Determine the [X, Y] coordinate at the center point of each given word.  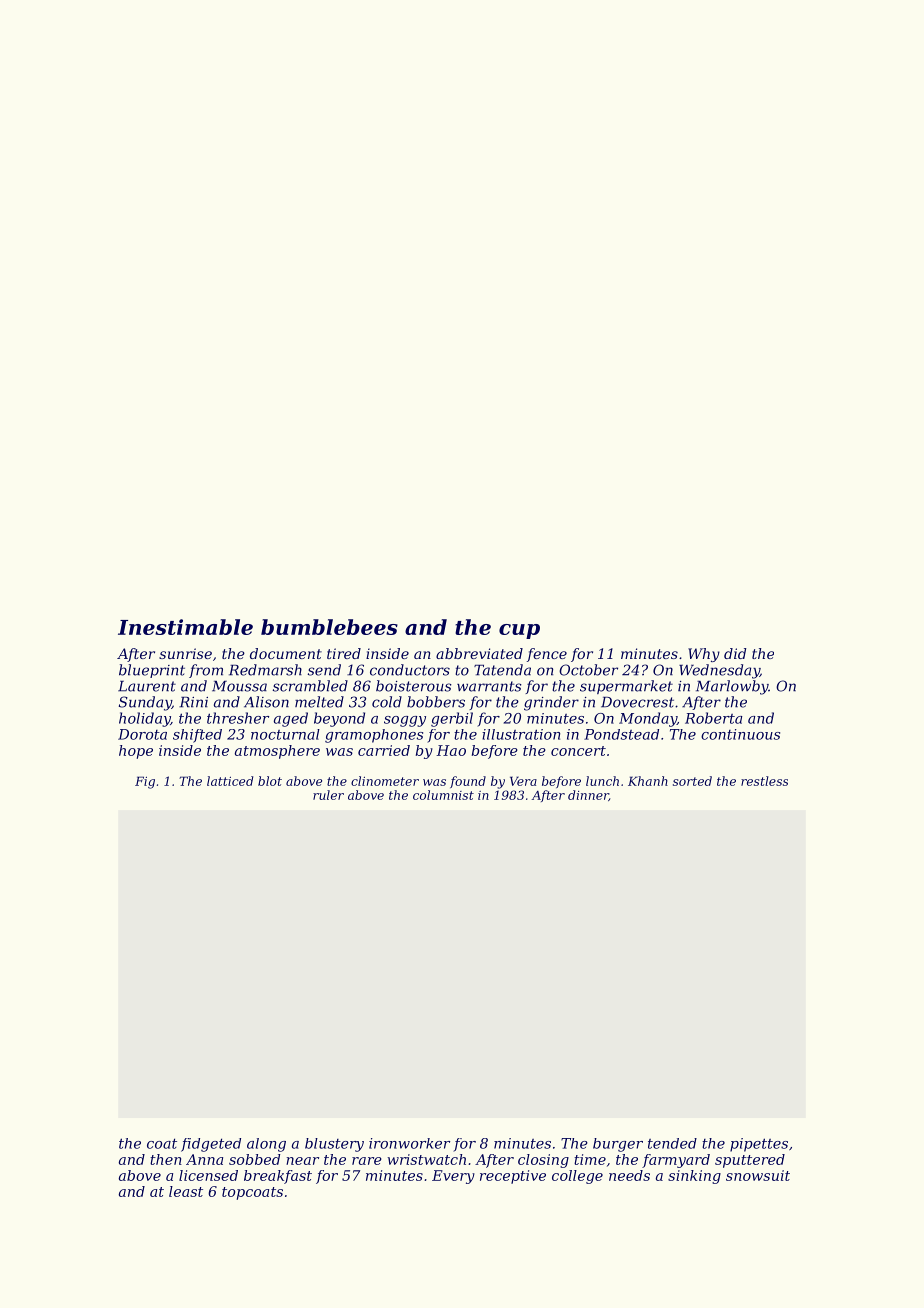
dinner [588, 795]
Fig [145, 782]
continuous [740, 734]
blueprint [152, 671]
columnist [443, 795]
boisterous [414, 686]
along [266, 1145]
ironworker [409, 1143]
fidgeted [211, 1145]
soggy [405, 721]
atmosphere [277, 752]
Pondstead [621, 734]
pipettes [759, 1145]
